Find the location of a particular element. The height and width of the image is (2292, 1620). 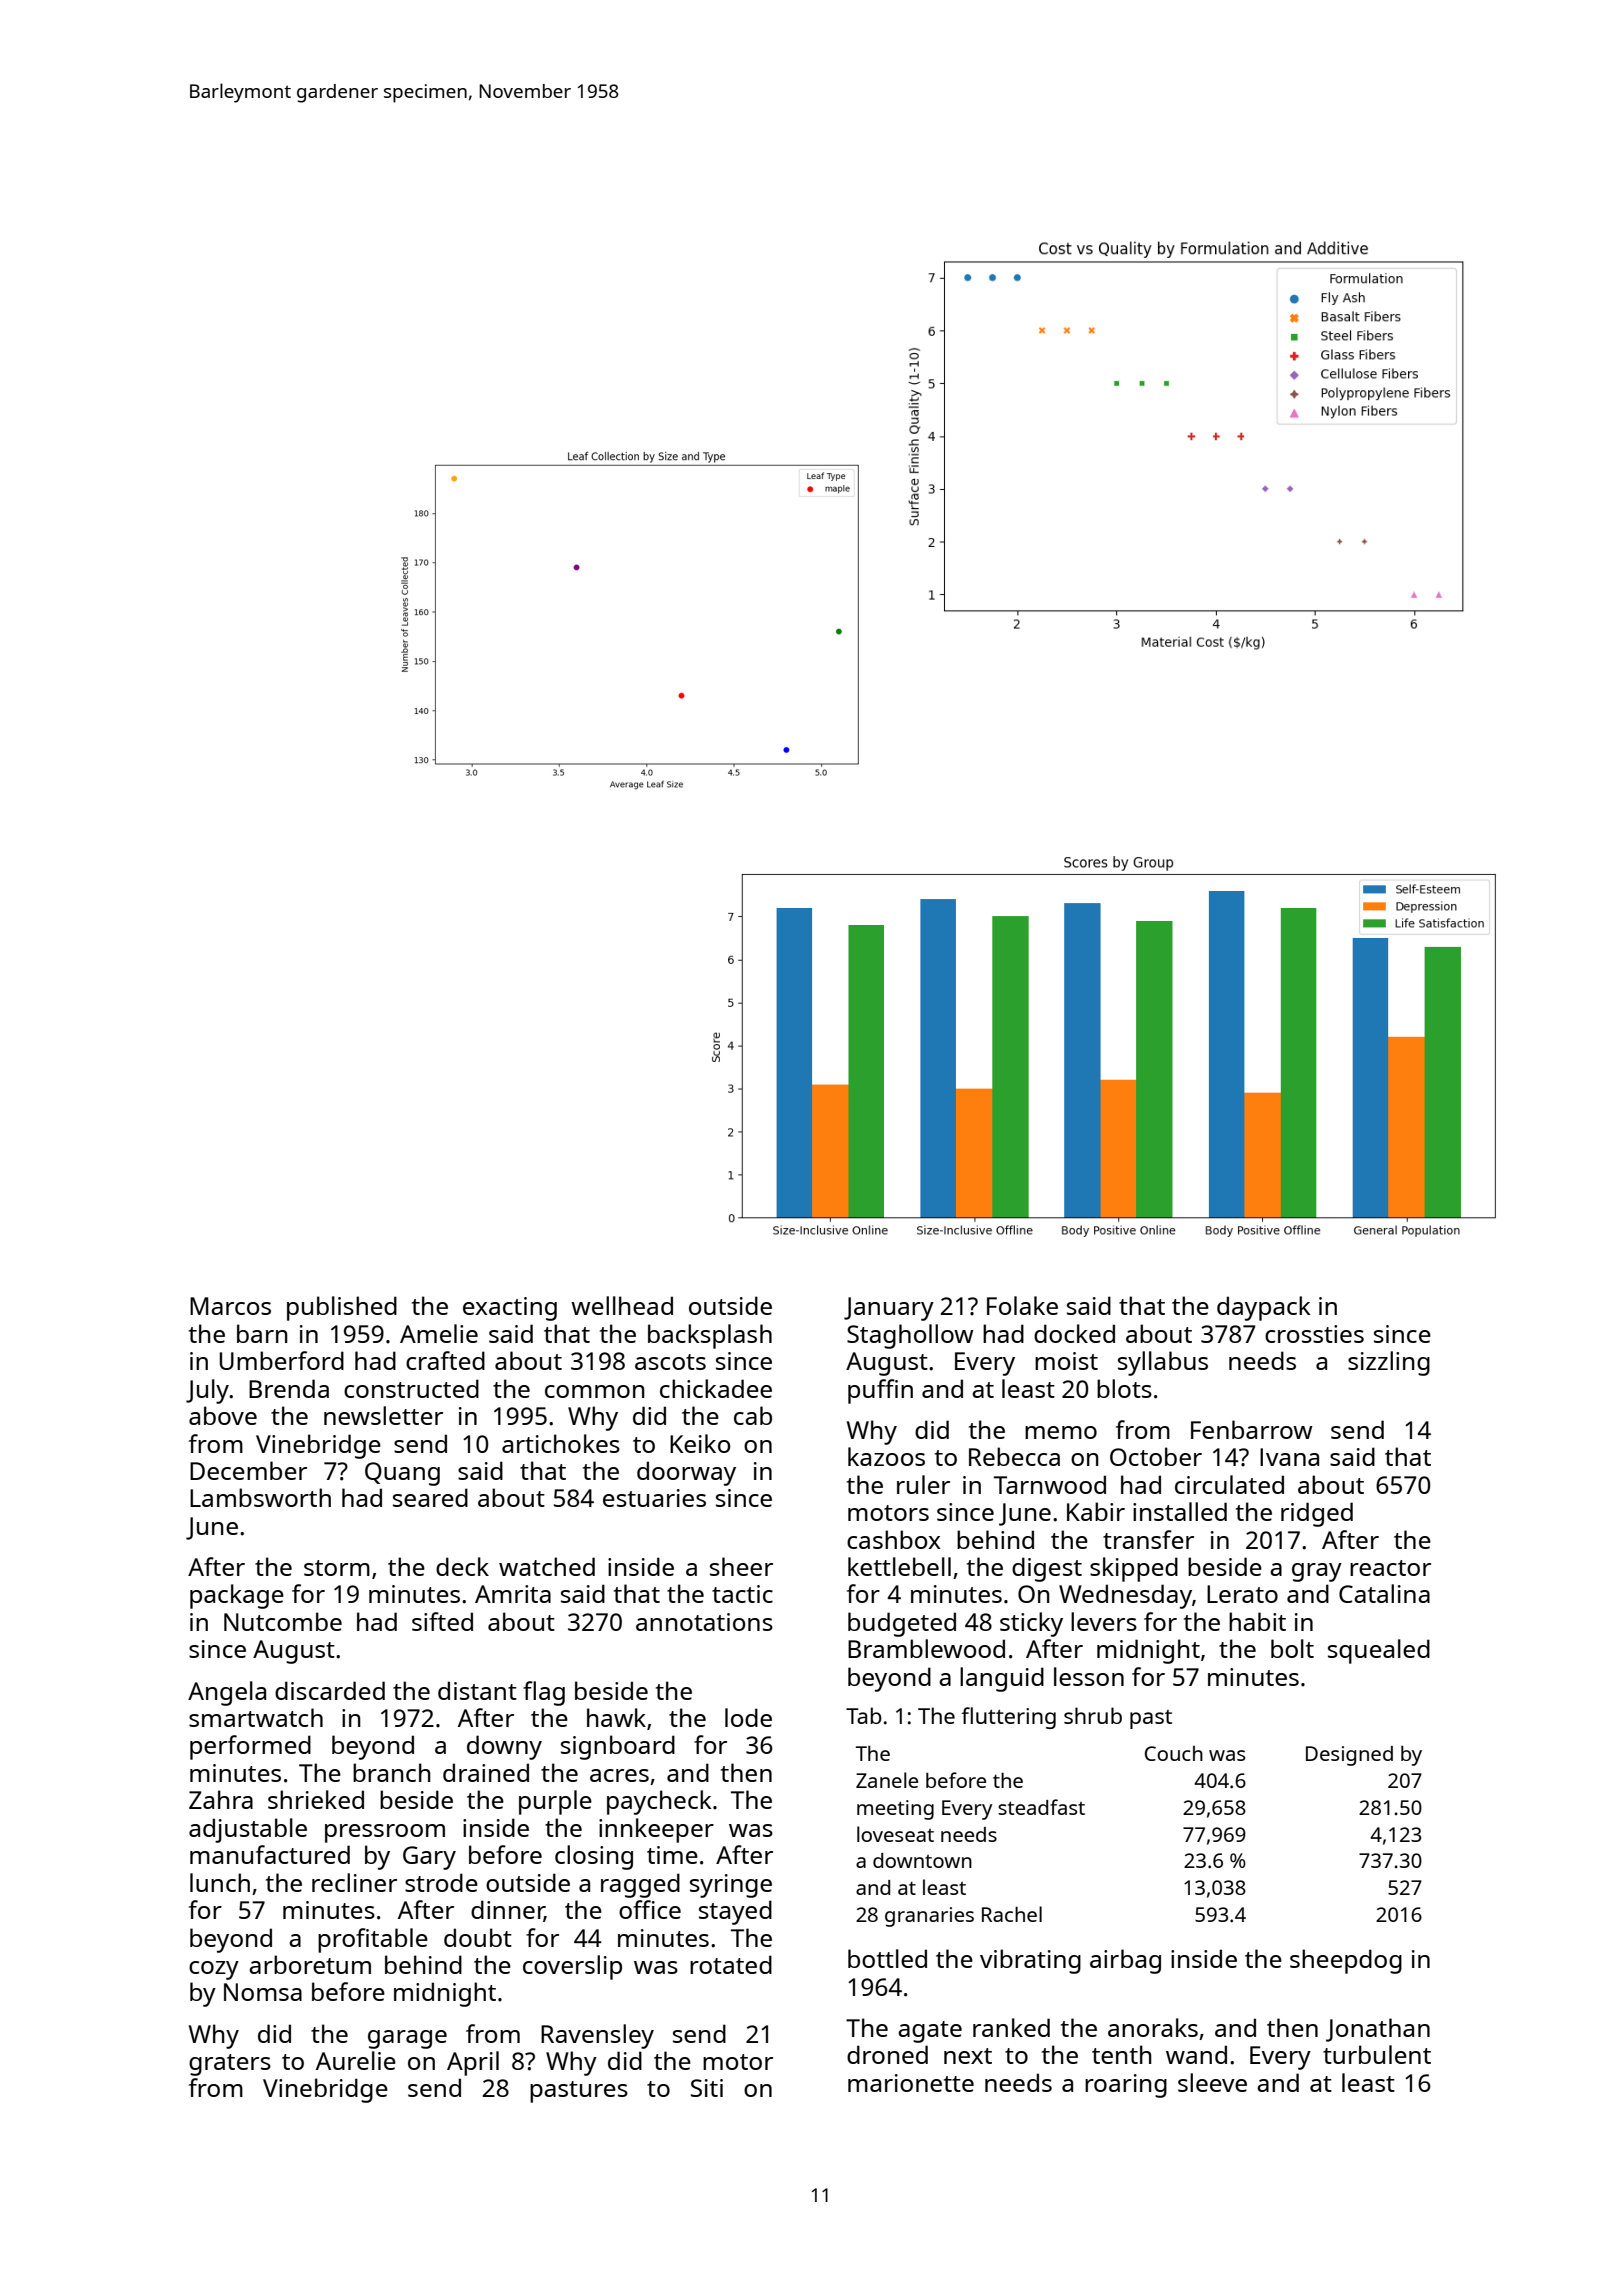

Designed is located at coordinates (1349, 1756).
